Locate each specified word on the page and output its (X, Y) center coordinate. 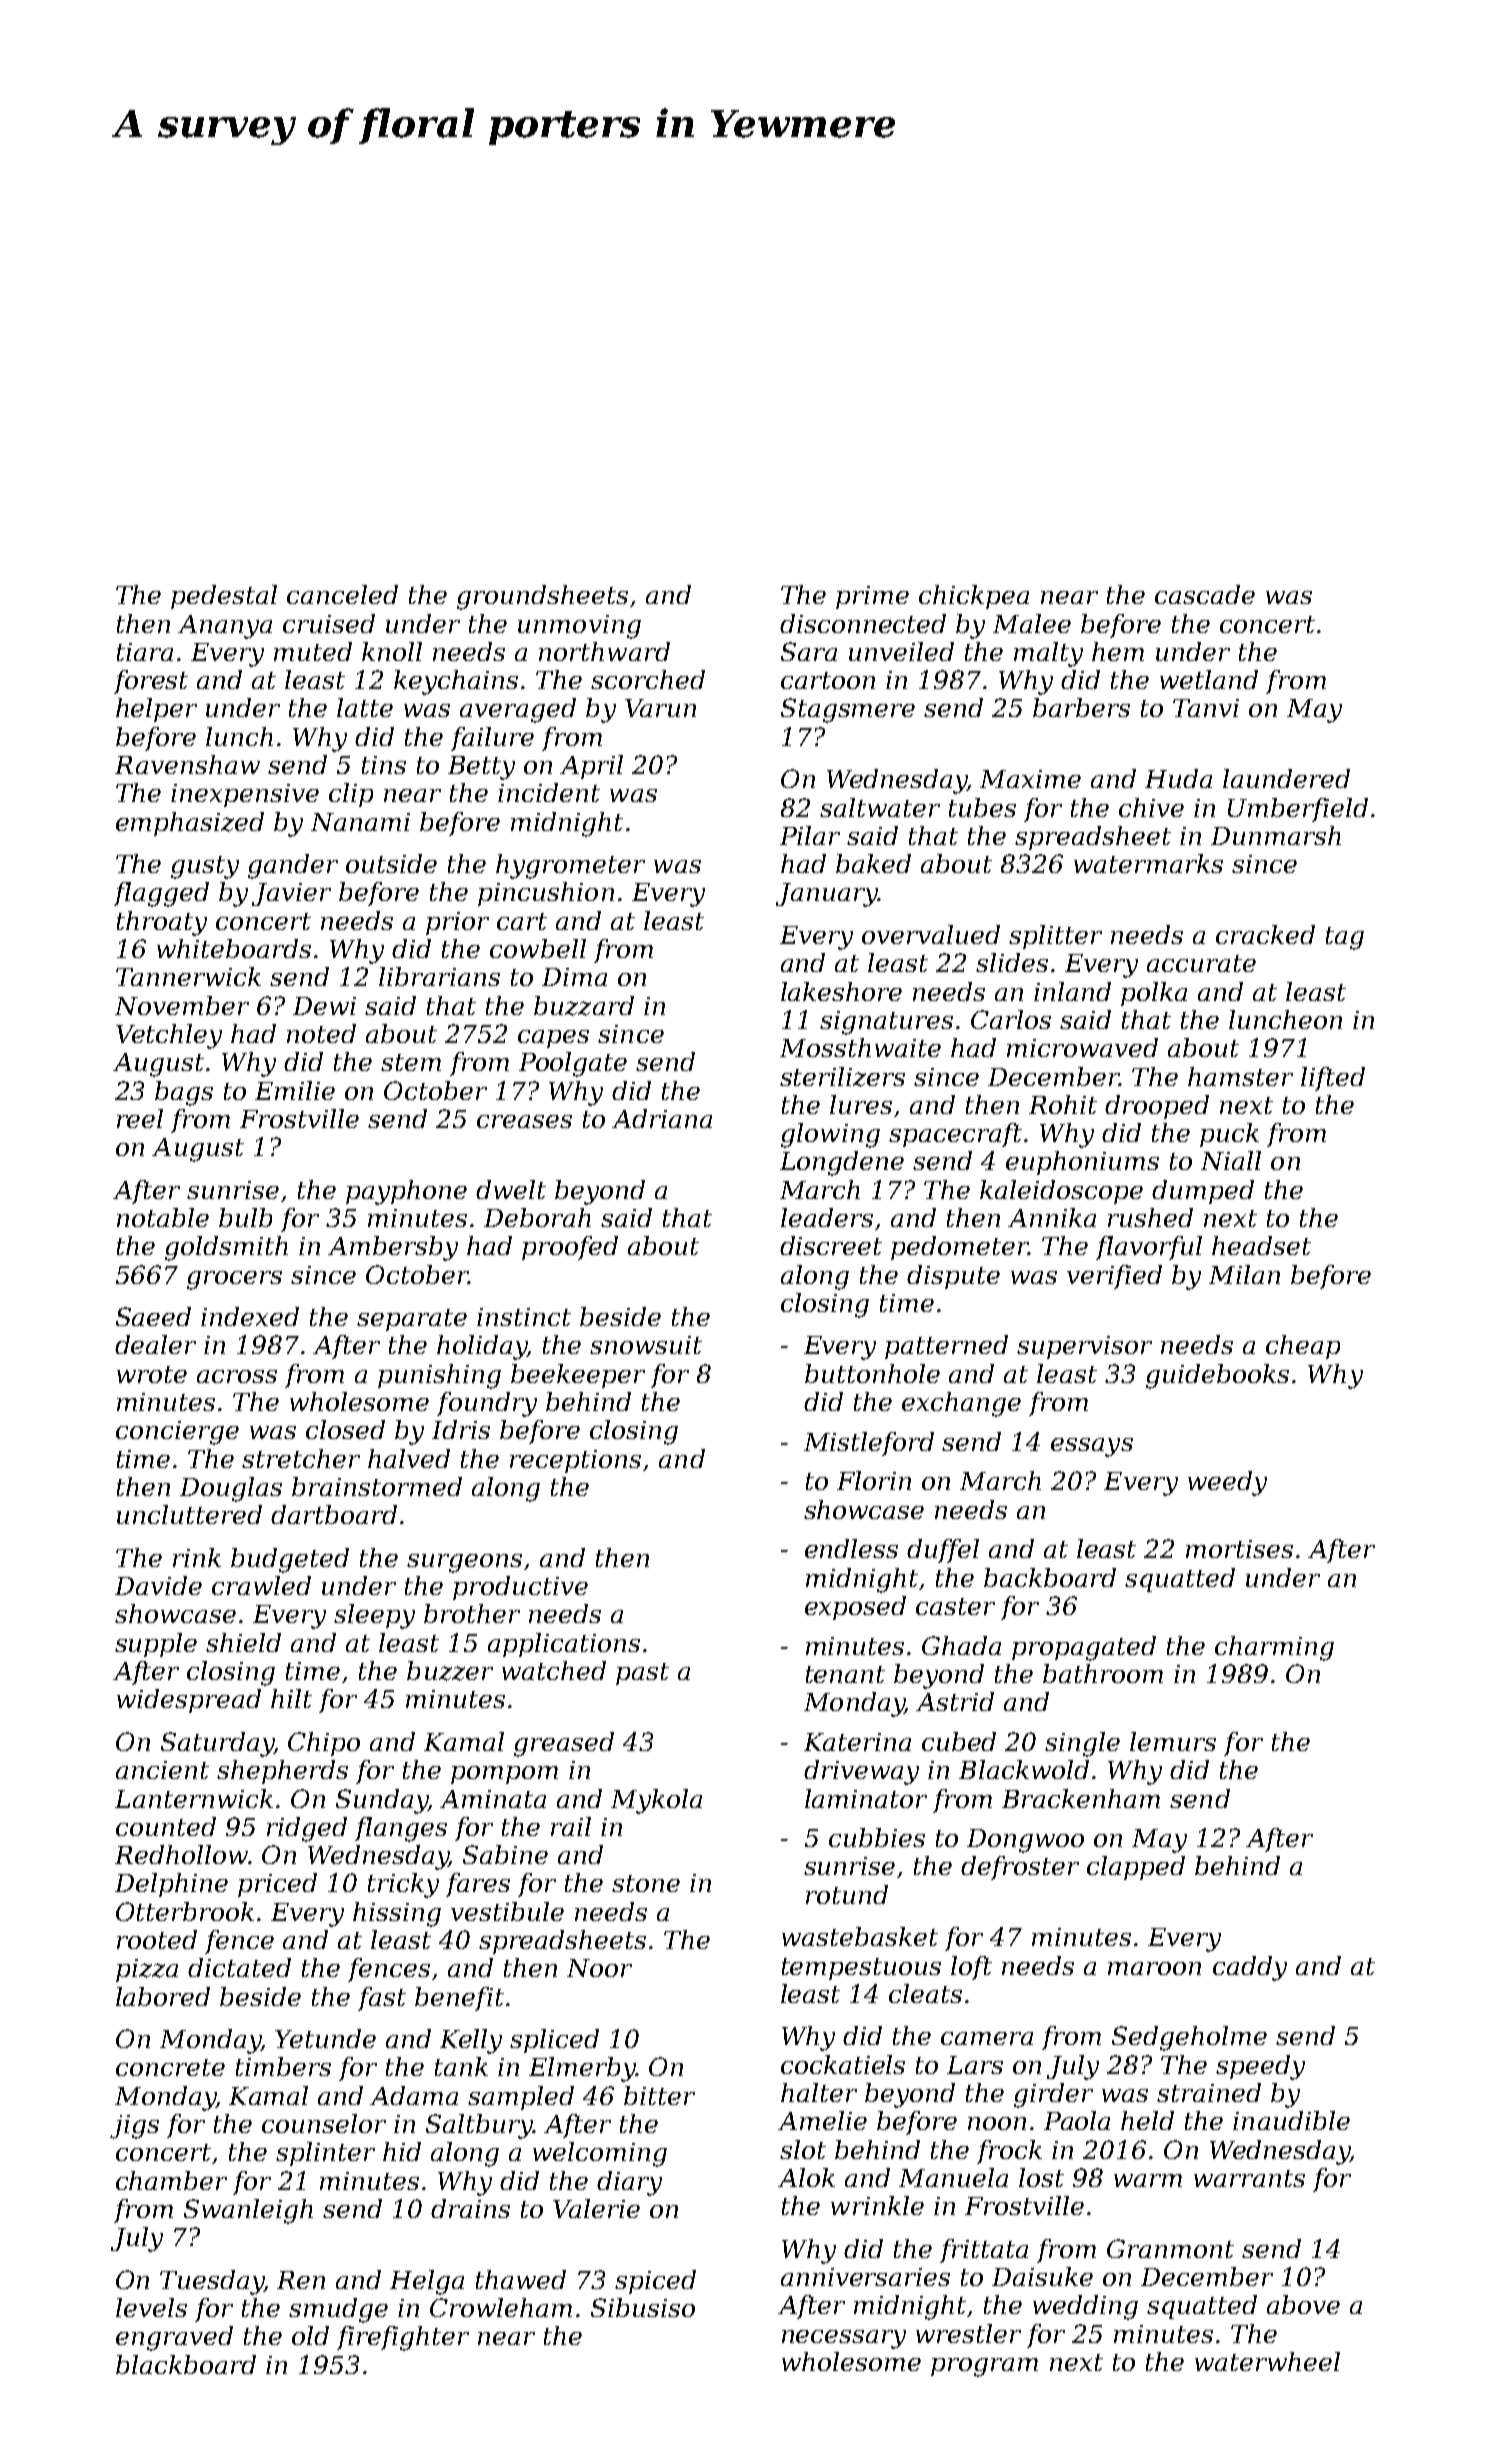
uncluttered (189, 1514)
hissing (397, 1914)
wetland (1209, 679)
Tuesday (212, 2282)
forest (151, 682)
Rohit (1063, 1104)
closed (345, 1429)
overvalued (931, 934)
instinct (524, 1317)
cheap (1303, 1347)
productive (520, 1588)
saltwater (880, 807)
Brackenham (1081, 1798)
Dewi (324, 1006)
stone (646, 1883)
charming (1274, 1648)
